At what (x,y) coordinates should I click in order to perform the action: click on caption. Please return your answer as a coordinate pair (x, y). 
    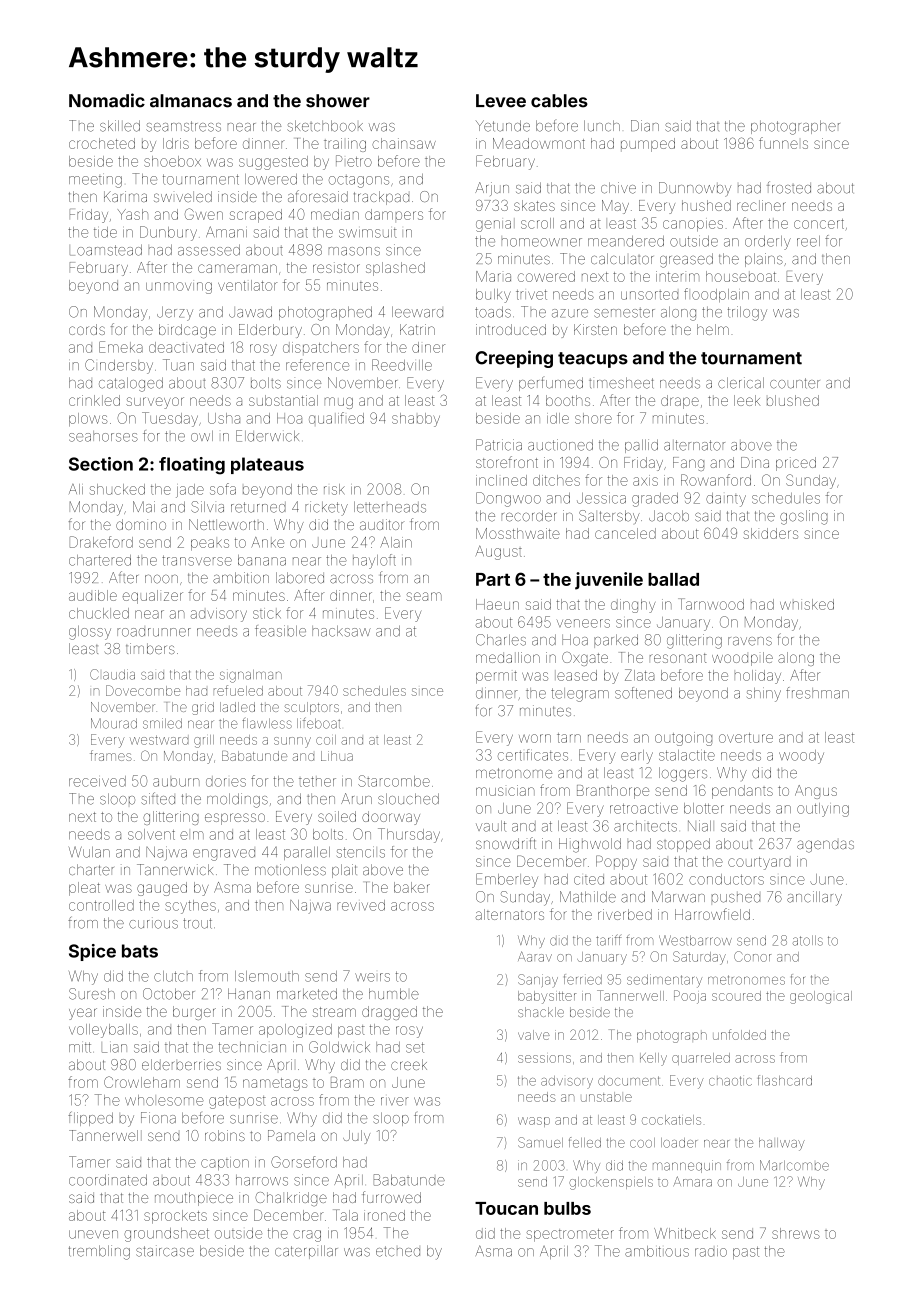
    Looking at the image, I should click on (225, 1164).
